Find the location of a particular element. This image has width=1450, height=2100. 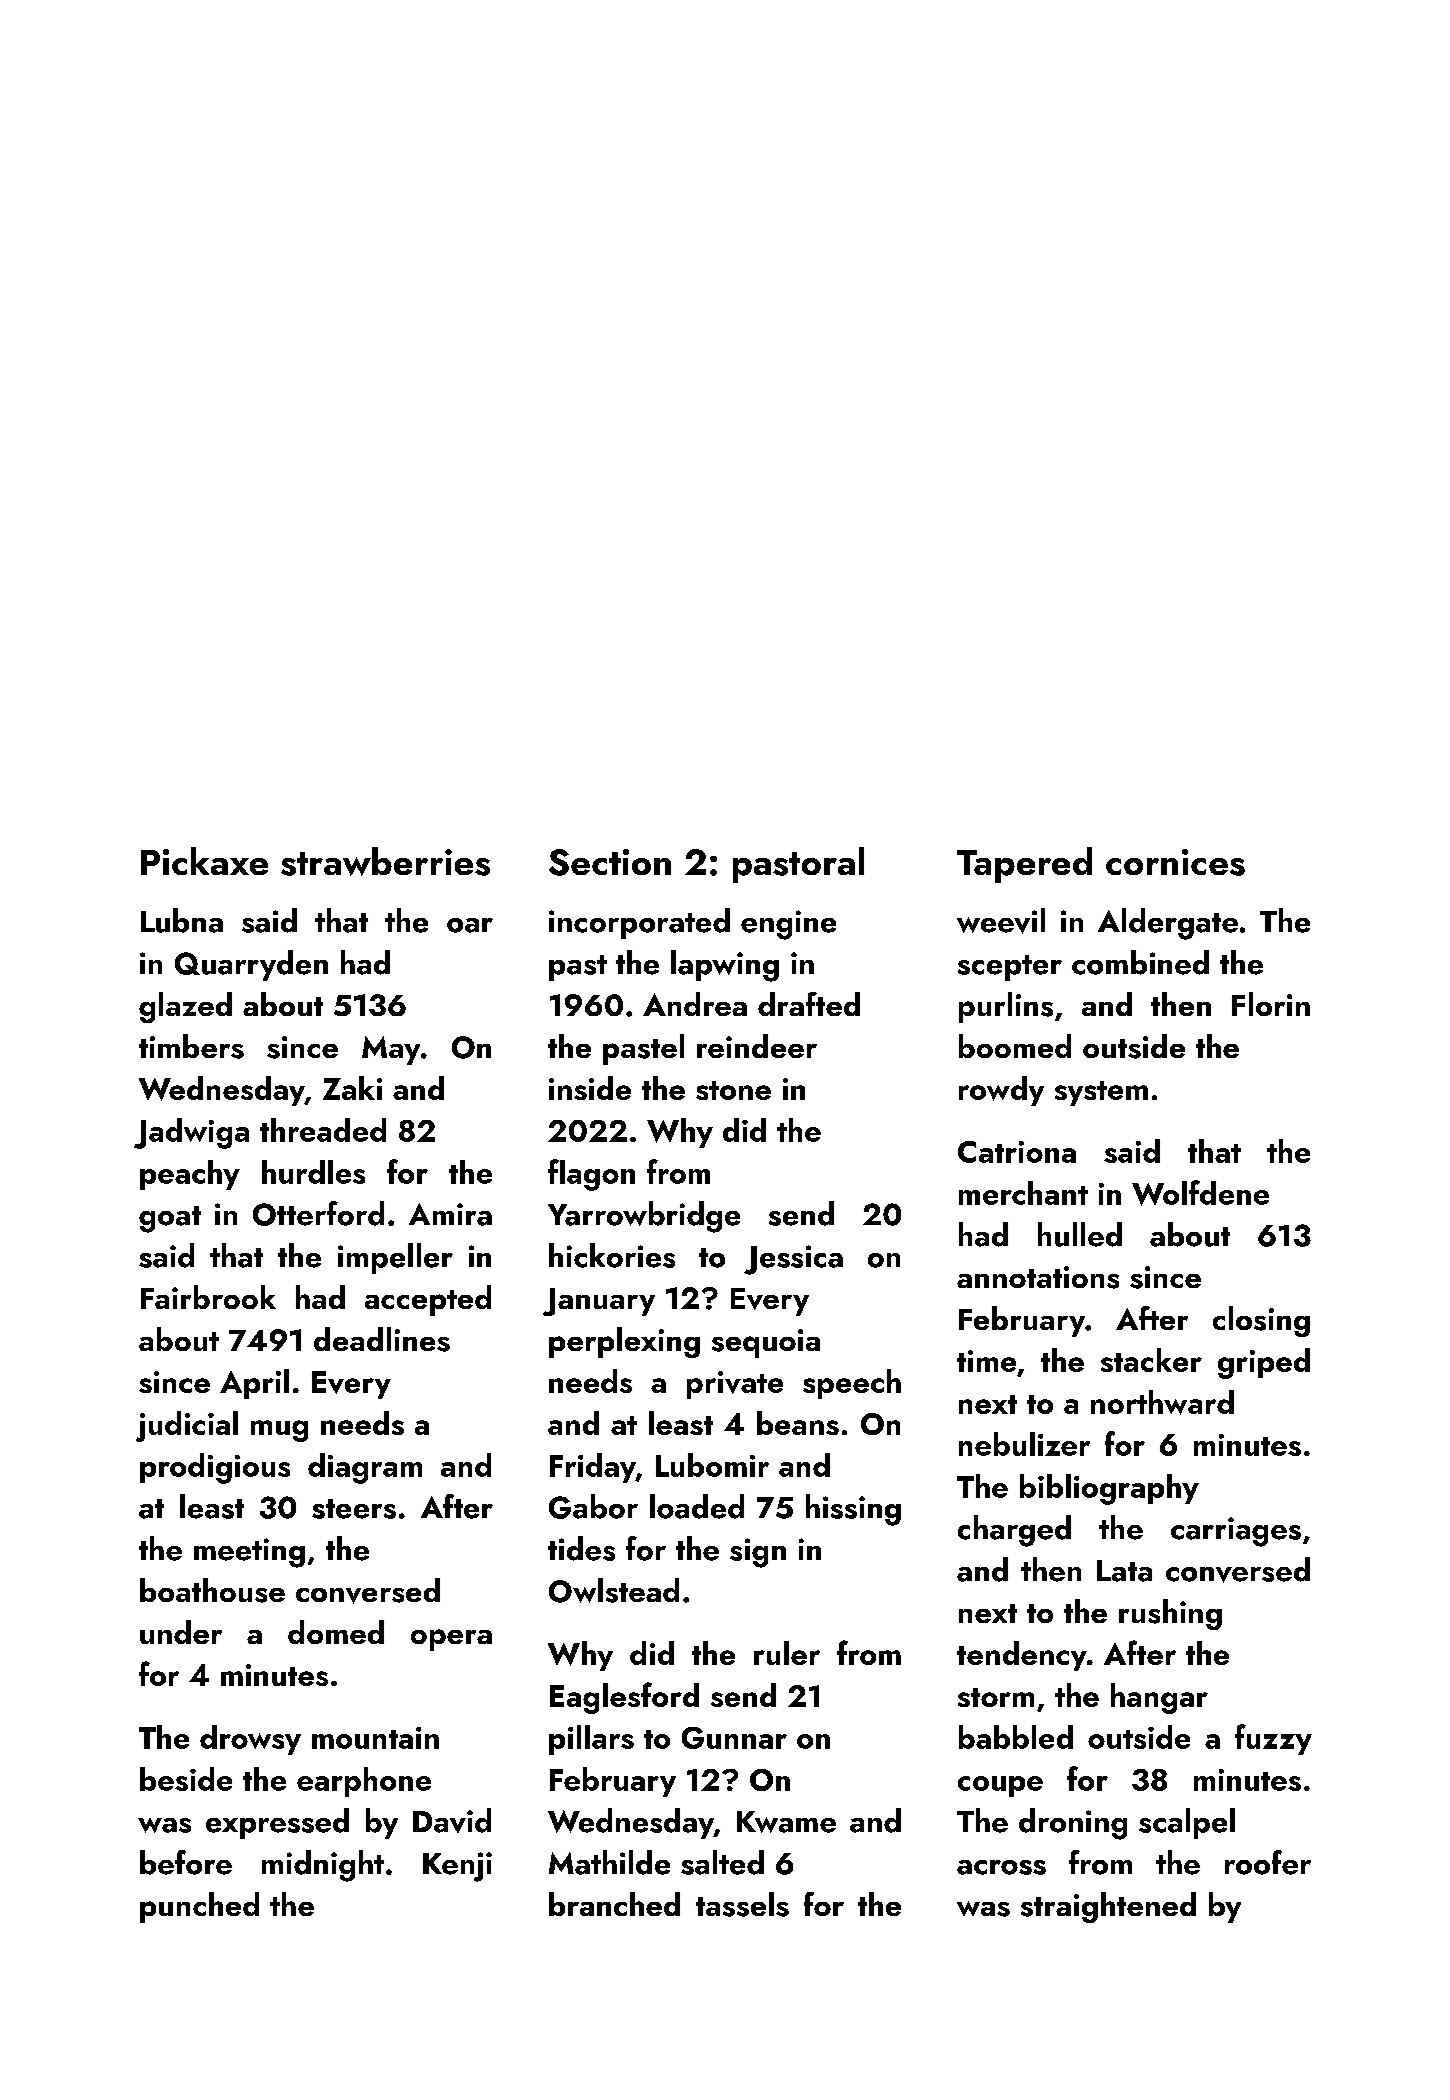

prodigious is located at coordinates (215, 1468).
